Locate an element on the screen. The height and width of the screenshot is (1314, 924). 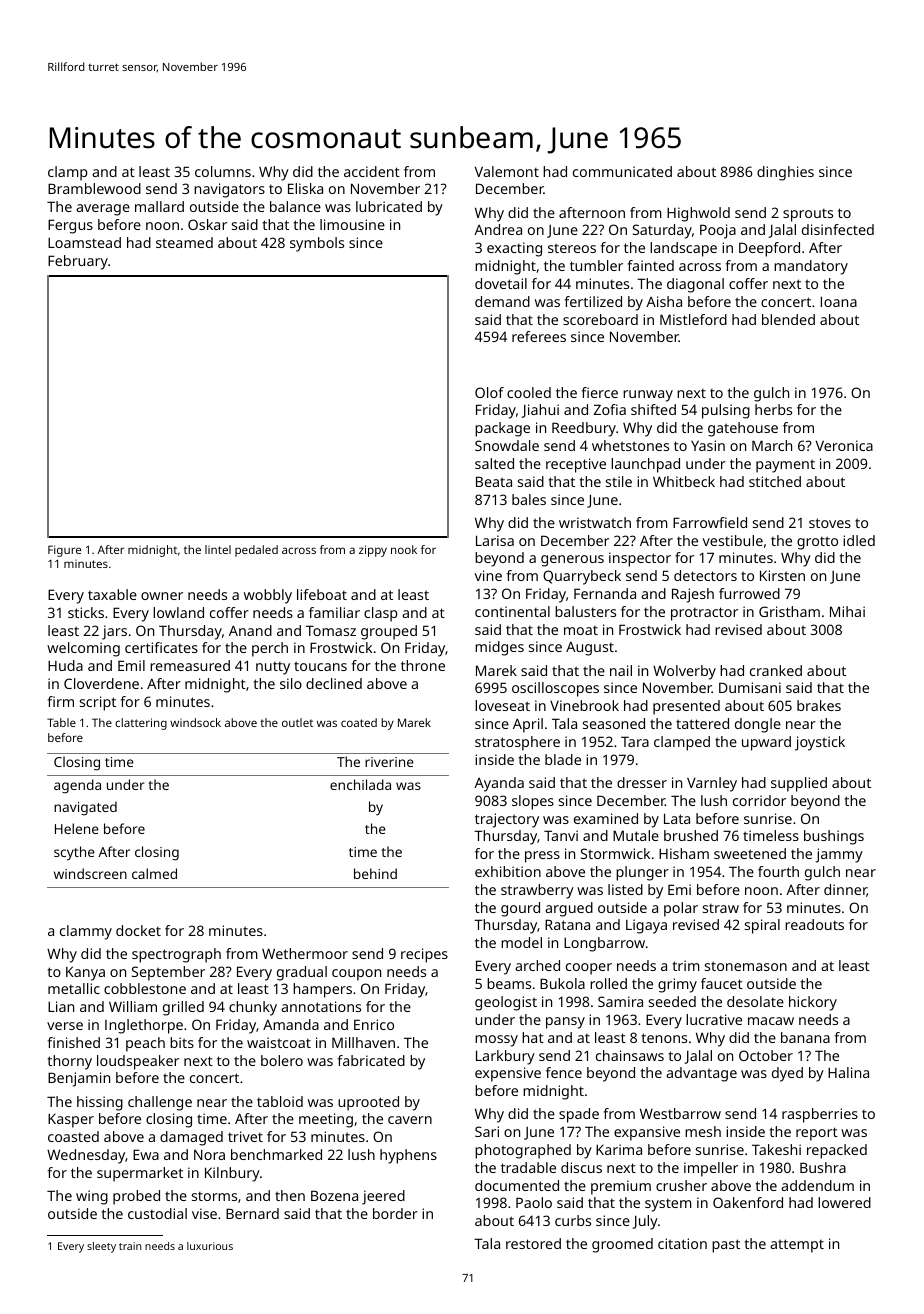
accident is located at coordinates (372, 171).
